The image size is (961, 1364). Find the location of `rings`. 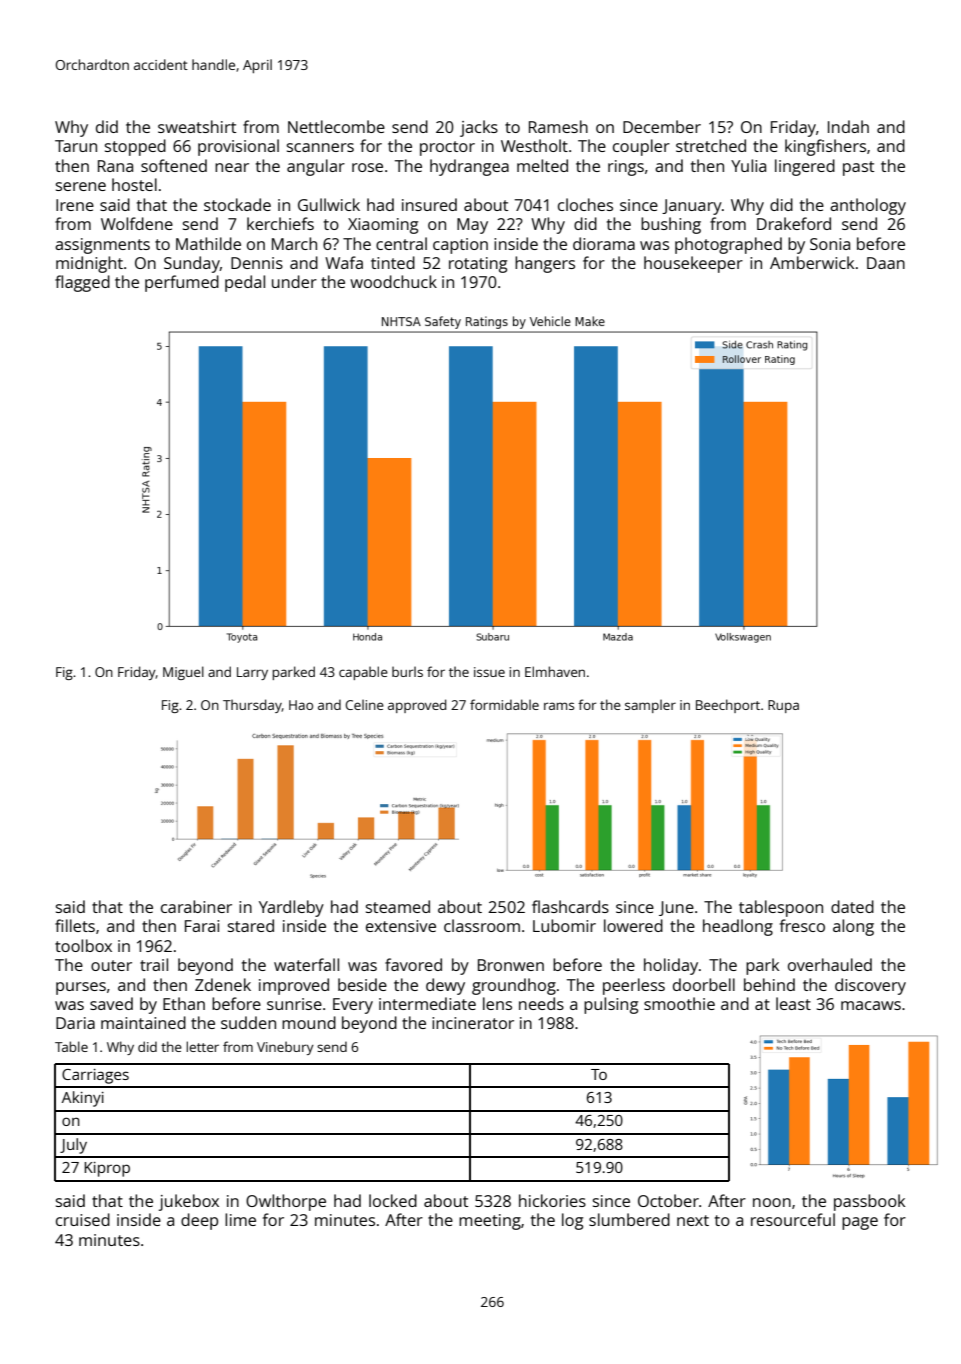

rings is located at coordinates (626, 168).
